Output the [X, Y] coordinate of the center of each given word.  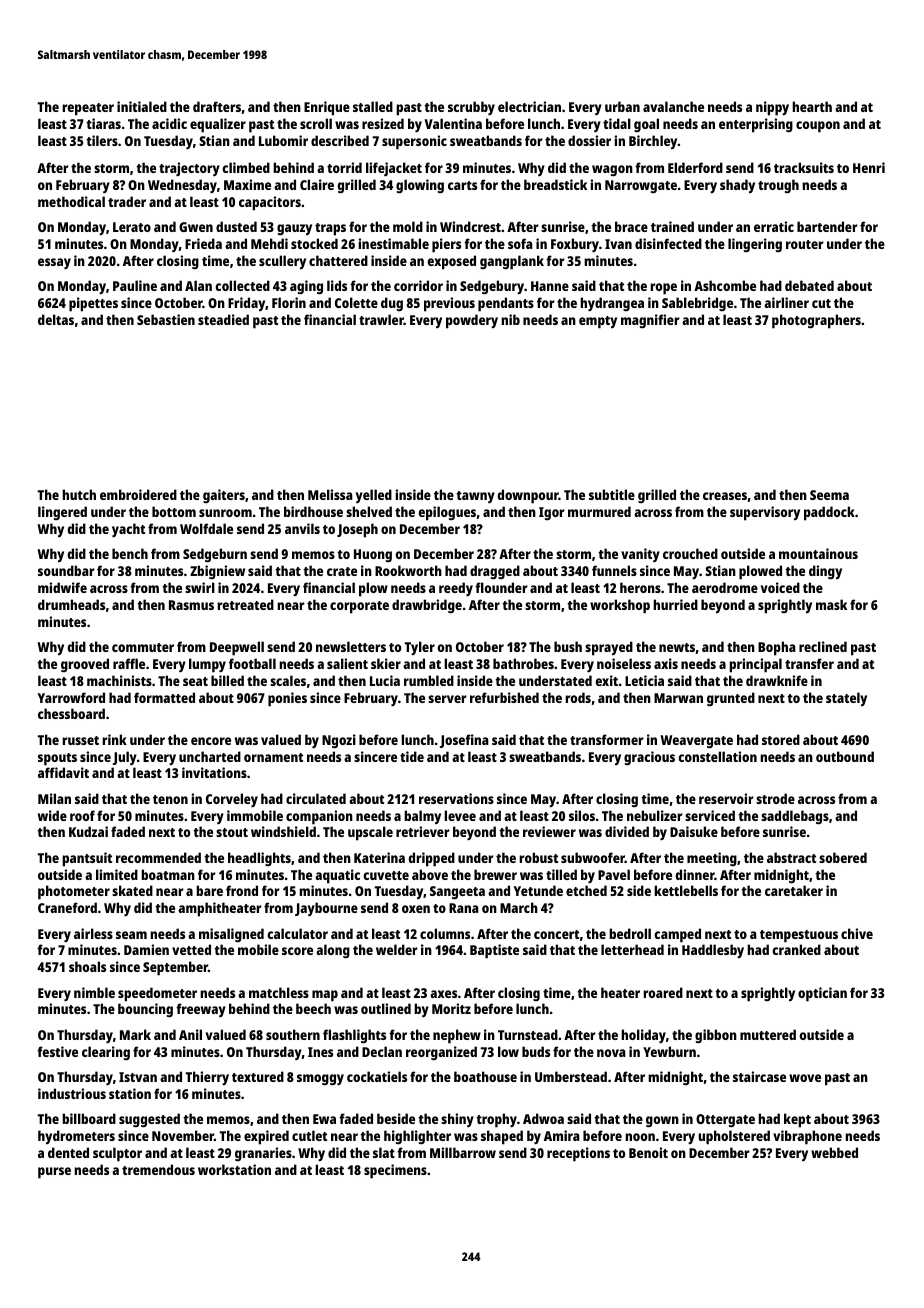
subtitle [612, 494]
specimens [395, 1171]
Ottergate [725, 1120]
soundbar [66, 570]
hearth [812, 106]
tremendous [158, 1169]
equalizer [218, 125]
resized [383, 123]
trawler [381, 319]
